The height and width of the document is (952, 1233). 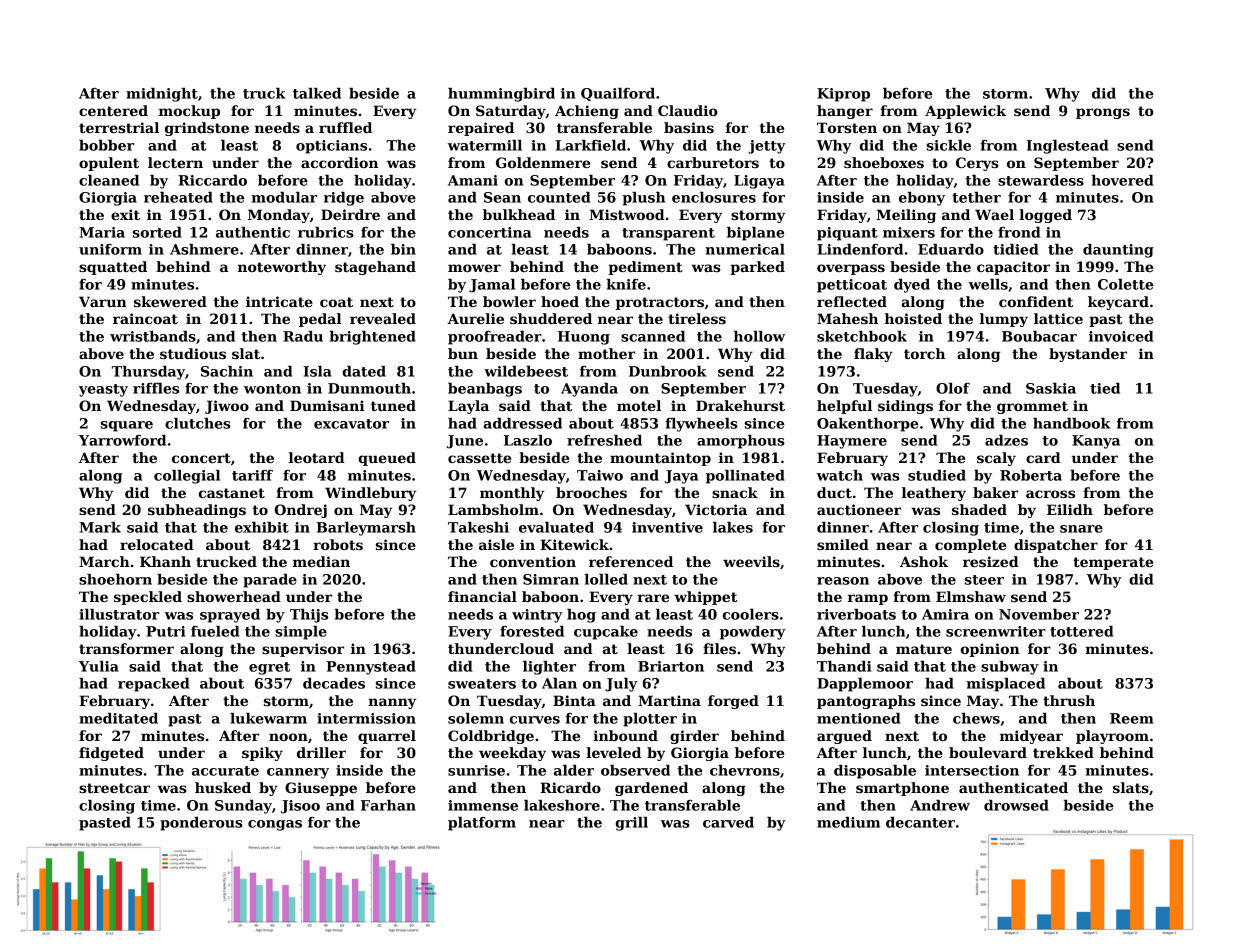 What do you see at coordinates (735, 492) in the document?
I see `snack` at bounding box center [735, 492].
